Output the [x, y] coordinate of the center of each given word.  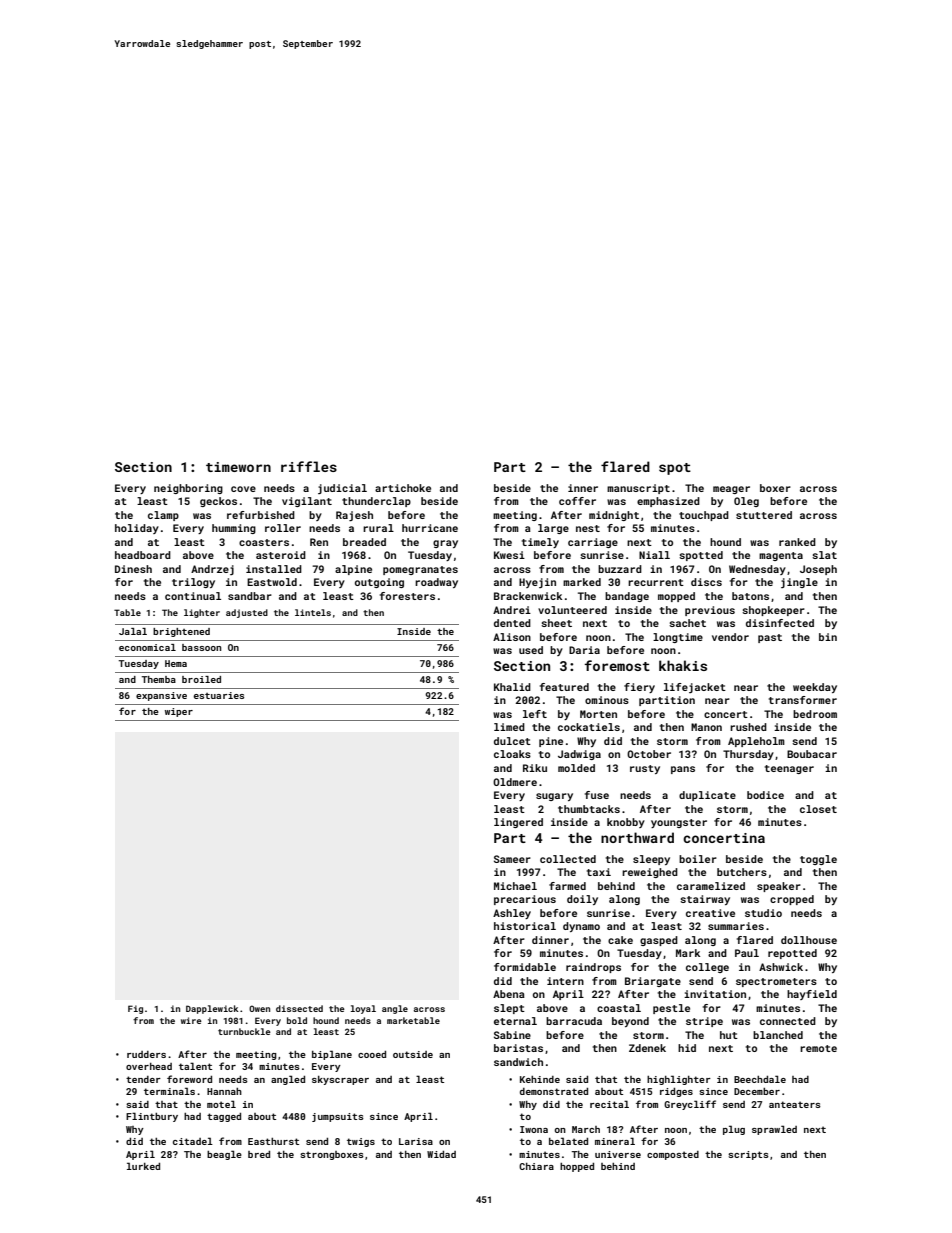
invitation [715, 994]
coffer [577, 501]
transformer [803, 700]
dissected [299, 1008]
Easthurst [273, 1141]
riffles [309, 466]
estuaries [219, 695]
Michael [515, 886]
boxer [775, 488]
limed [509, 727]
